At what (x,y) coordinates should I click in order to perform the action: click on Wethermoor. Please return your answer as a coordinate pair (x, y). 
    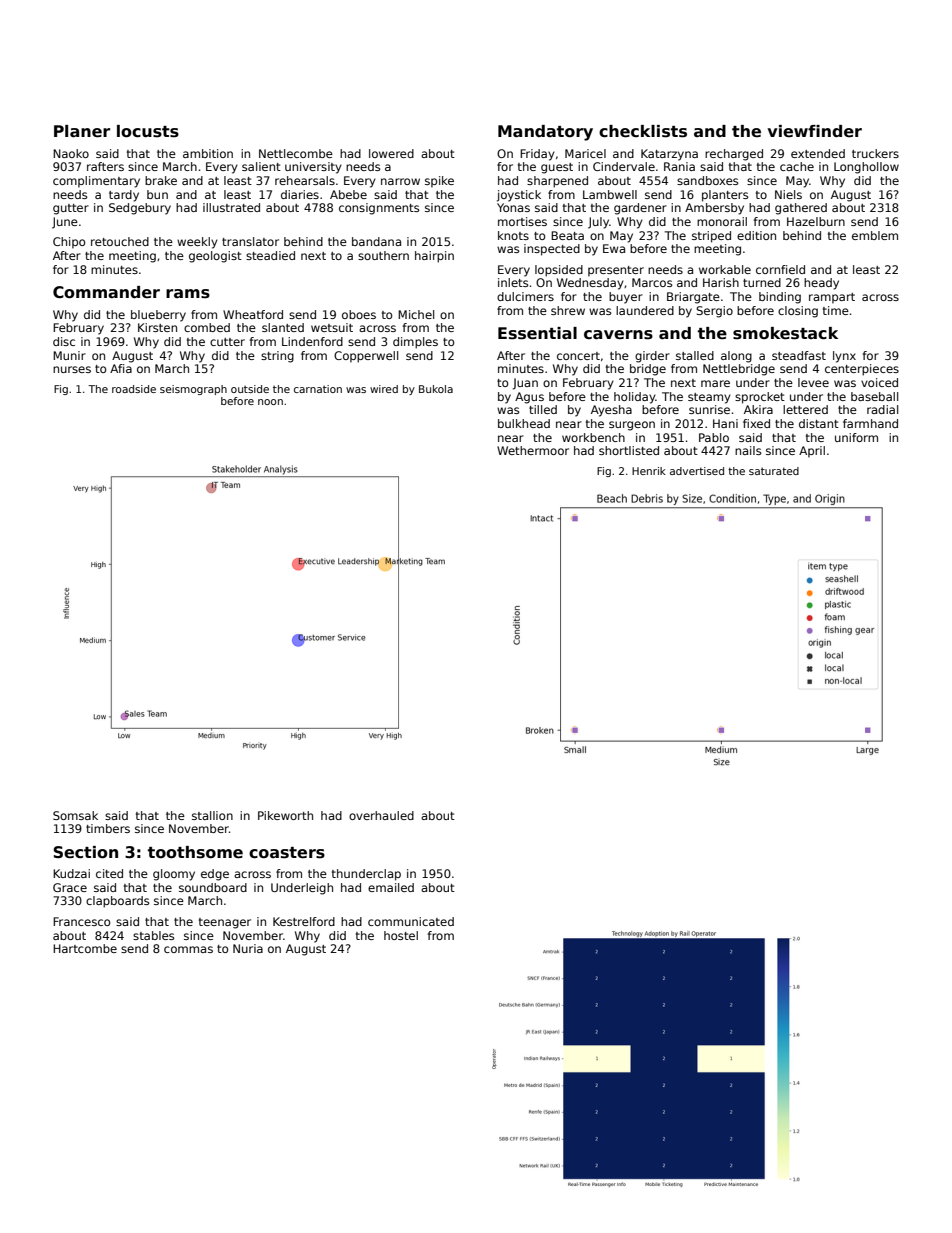
    Looking at the image, I should click on (533, 450).
